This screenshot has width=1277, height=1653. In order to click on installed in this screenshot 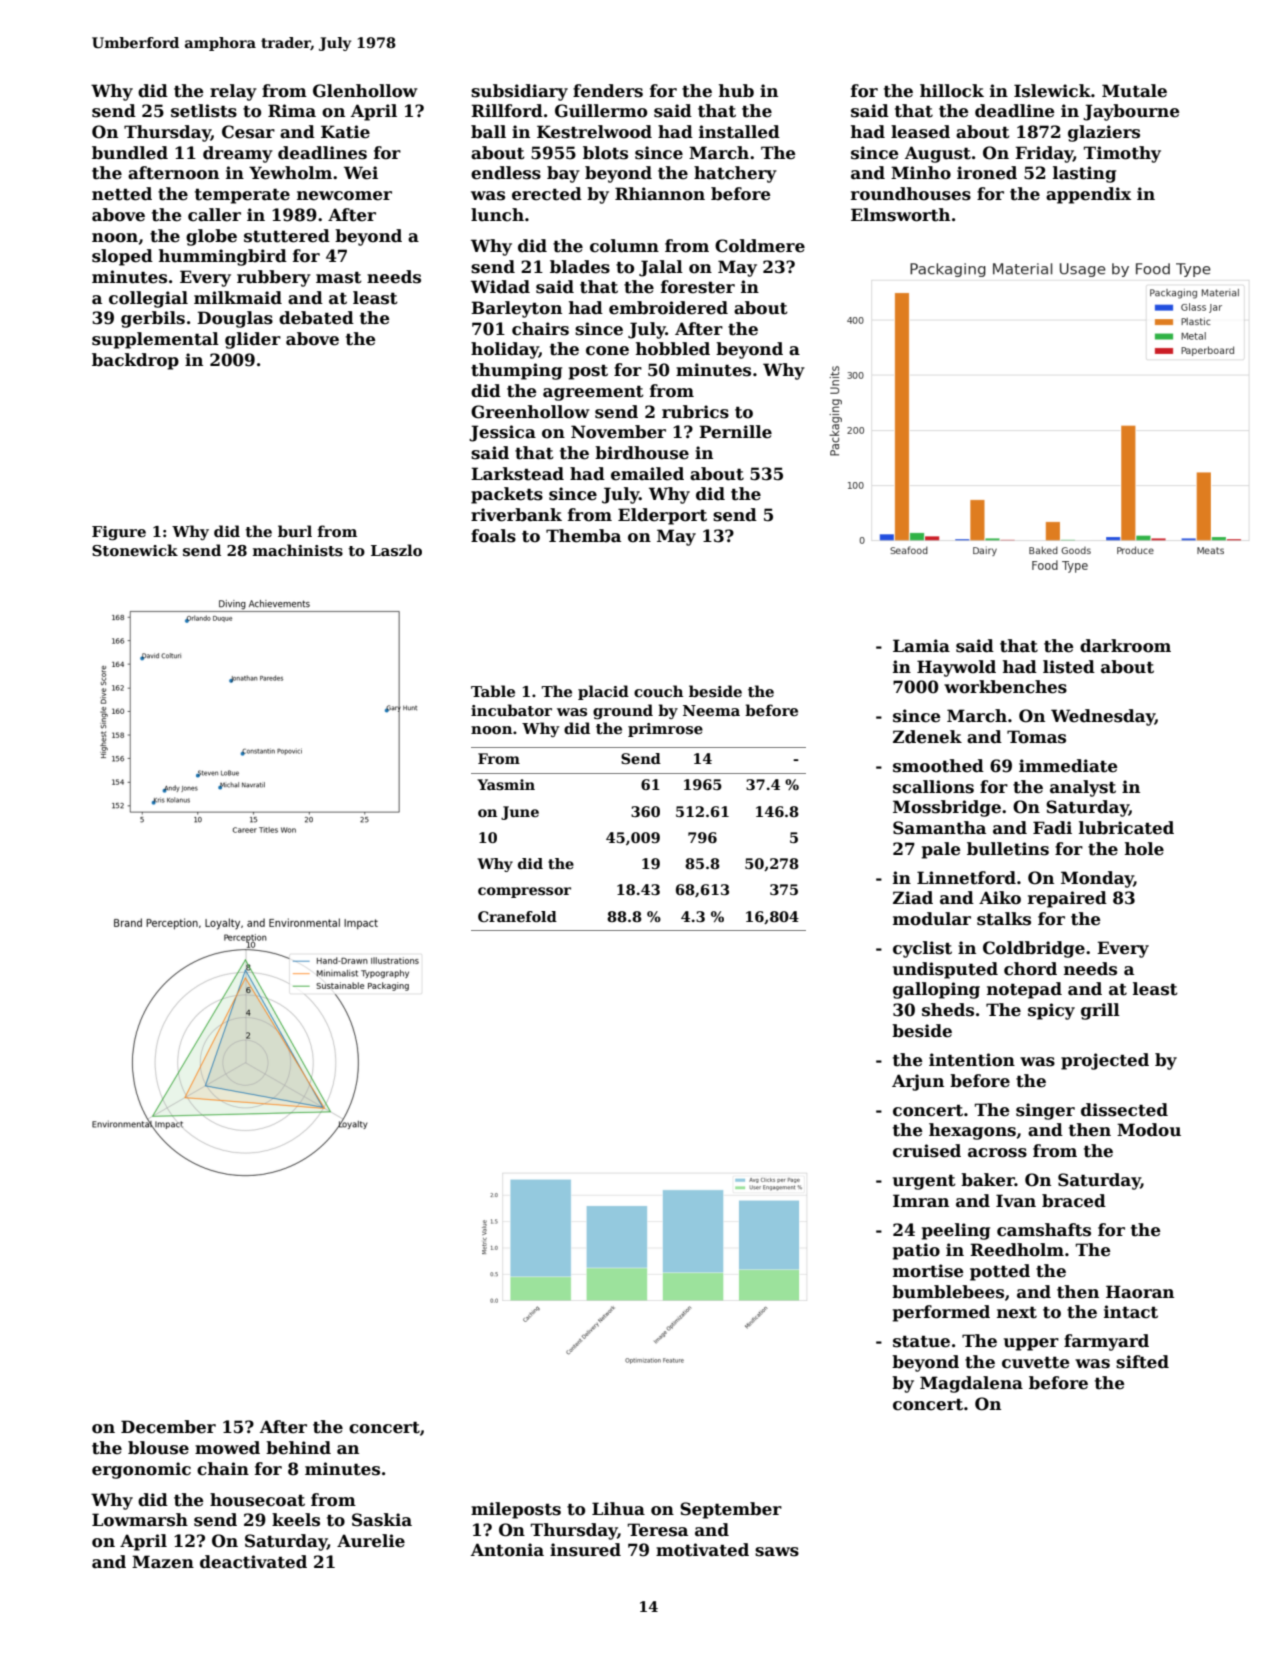, I will do `click(739, 132)`.
